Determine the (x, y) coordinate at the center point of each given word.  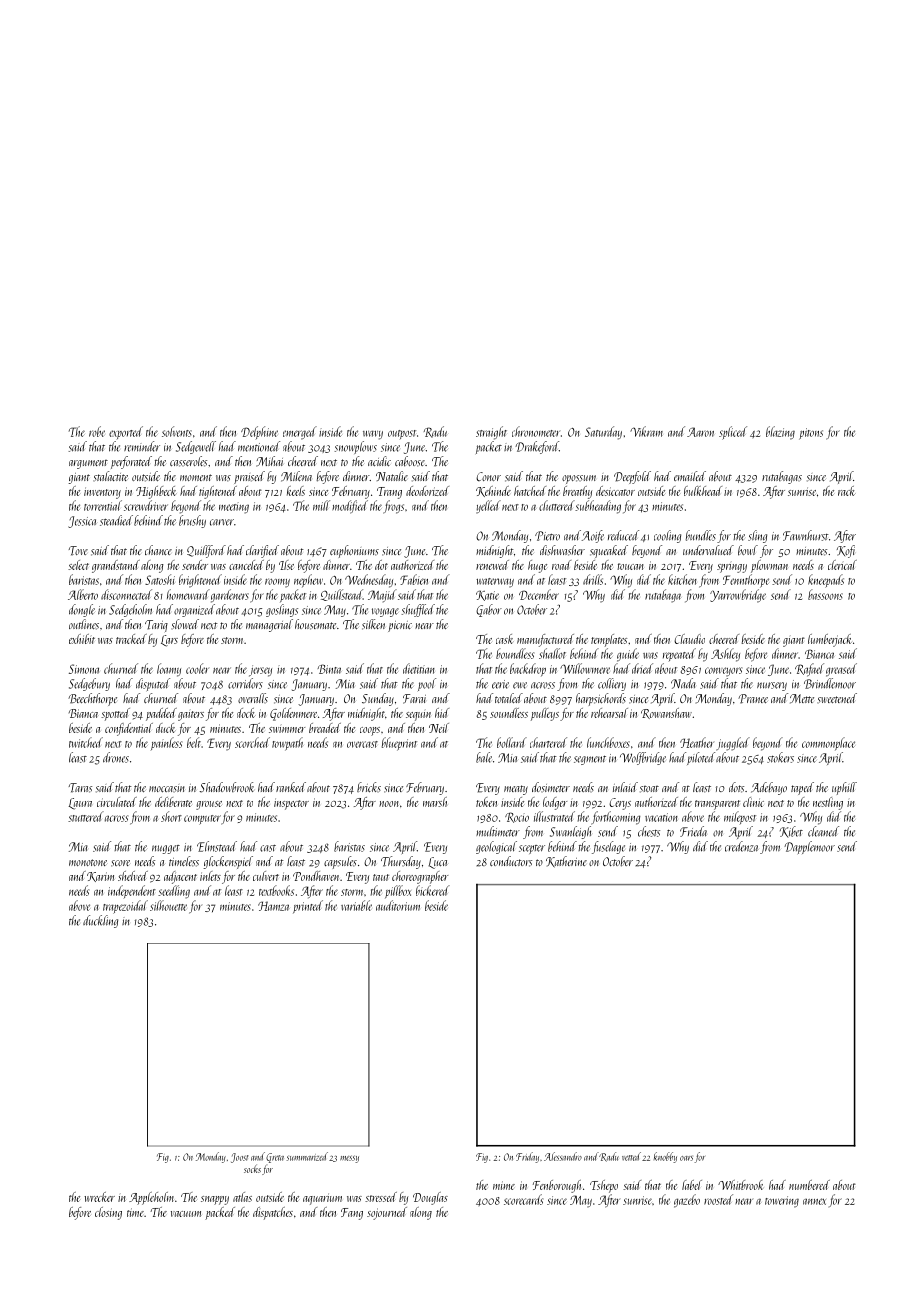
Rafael (809, 670)
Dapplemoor (809, 847)
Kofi (846, 551)
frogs (393, 507)
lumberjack (830, 640)
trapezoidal (125, 907)
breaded (325, 728)
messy (349, 1159)
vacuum (186, 1214)
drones (116, 757)
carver (222, 522)
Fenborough (557, 1186)
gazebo (687, 1201)
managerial (269, 625)
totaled (509, 698)
